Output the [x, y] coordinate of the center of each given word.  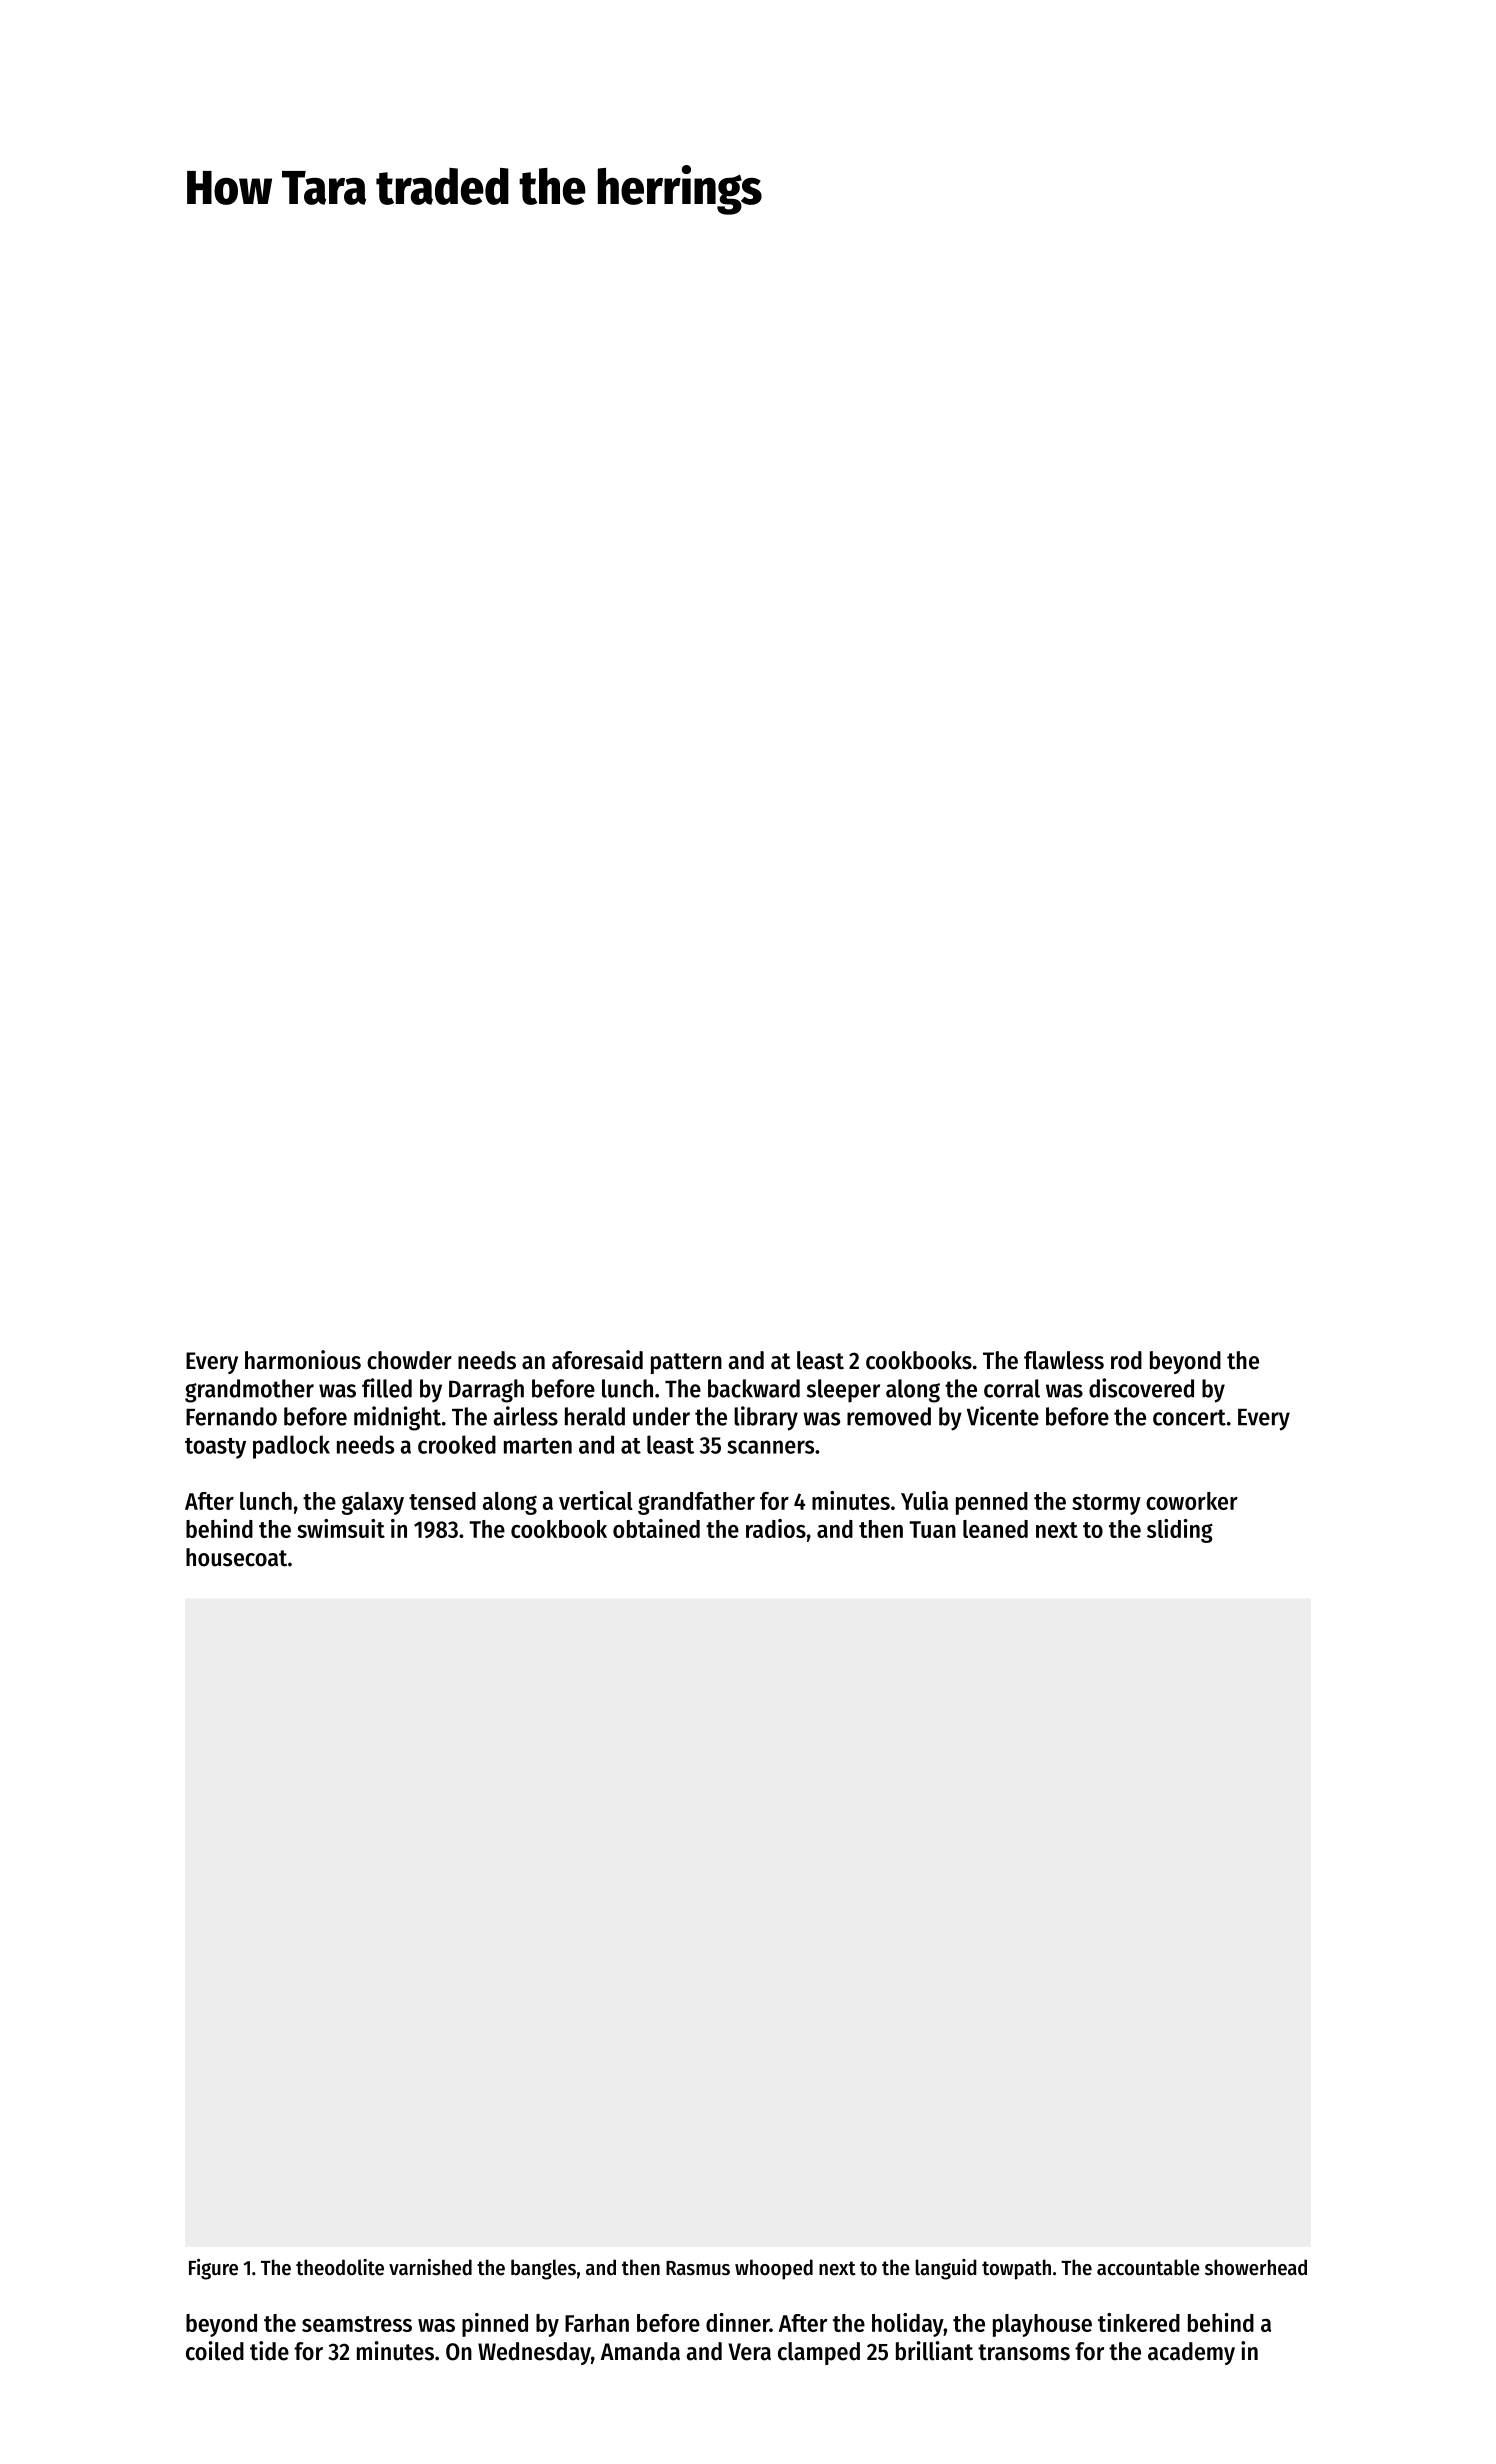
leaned [995, 1529]
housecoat [236, 1557]
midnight [397, 1418]
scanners [770, 1447]
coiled [215, 2351]
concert [1189, 1417]
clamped [819, 2353]
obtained [656, 1528]
